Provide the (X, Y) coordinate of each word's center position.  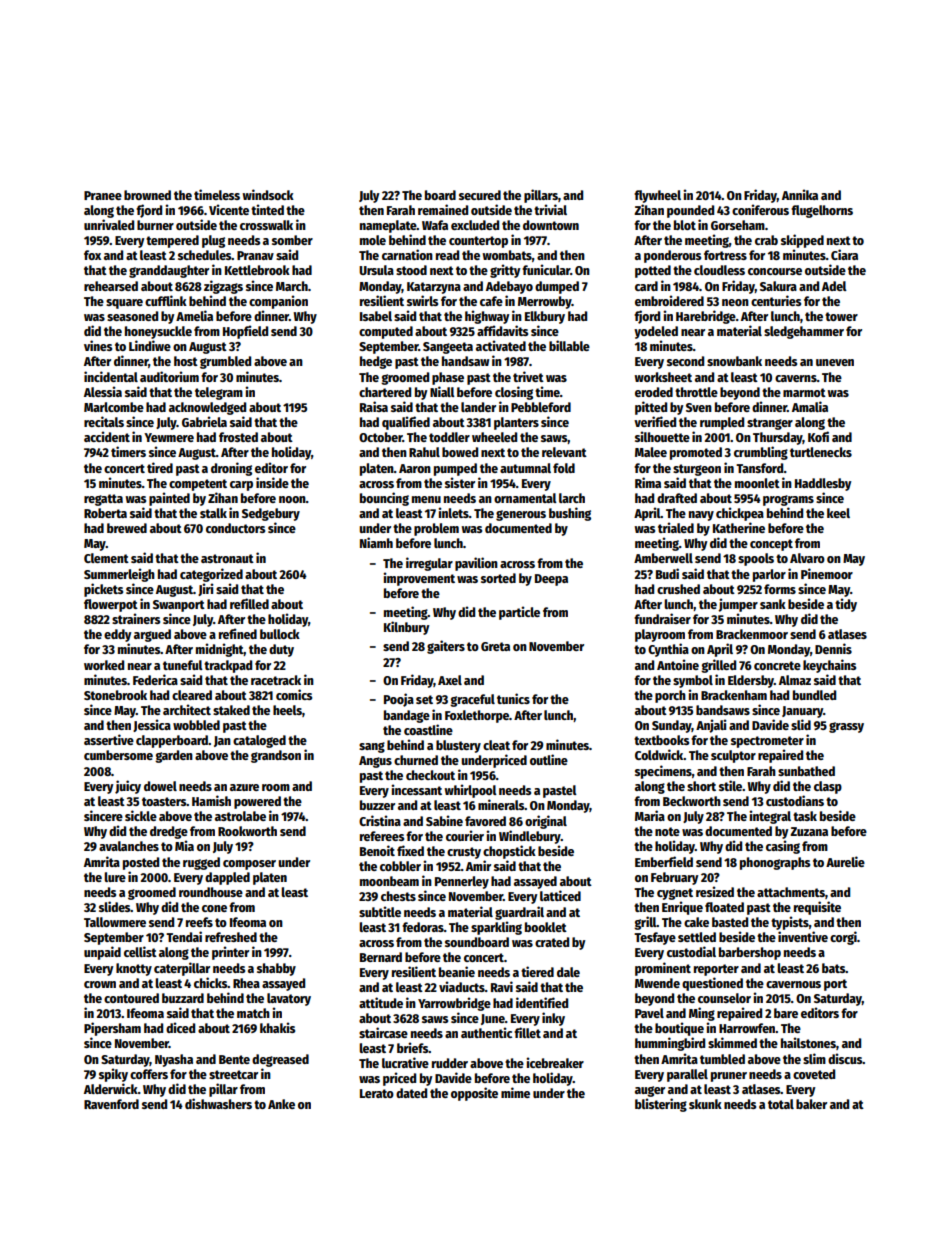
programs (788, 500)
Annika (800, 194)
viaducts (462, 986)
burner (155, 225)
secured (480, 195)
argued (152, 635)
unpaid (102, 953)
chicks (211, 982)
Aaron (415, 468)
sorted (498, 578)
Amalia (810, 406)
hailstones (808, 1042)
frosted (238, 437)
